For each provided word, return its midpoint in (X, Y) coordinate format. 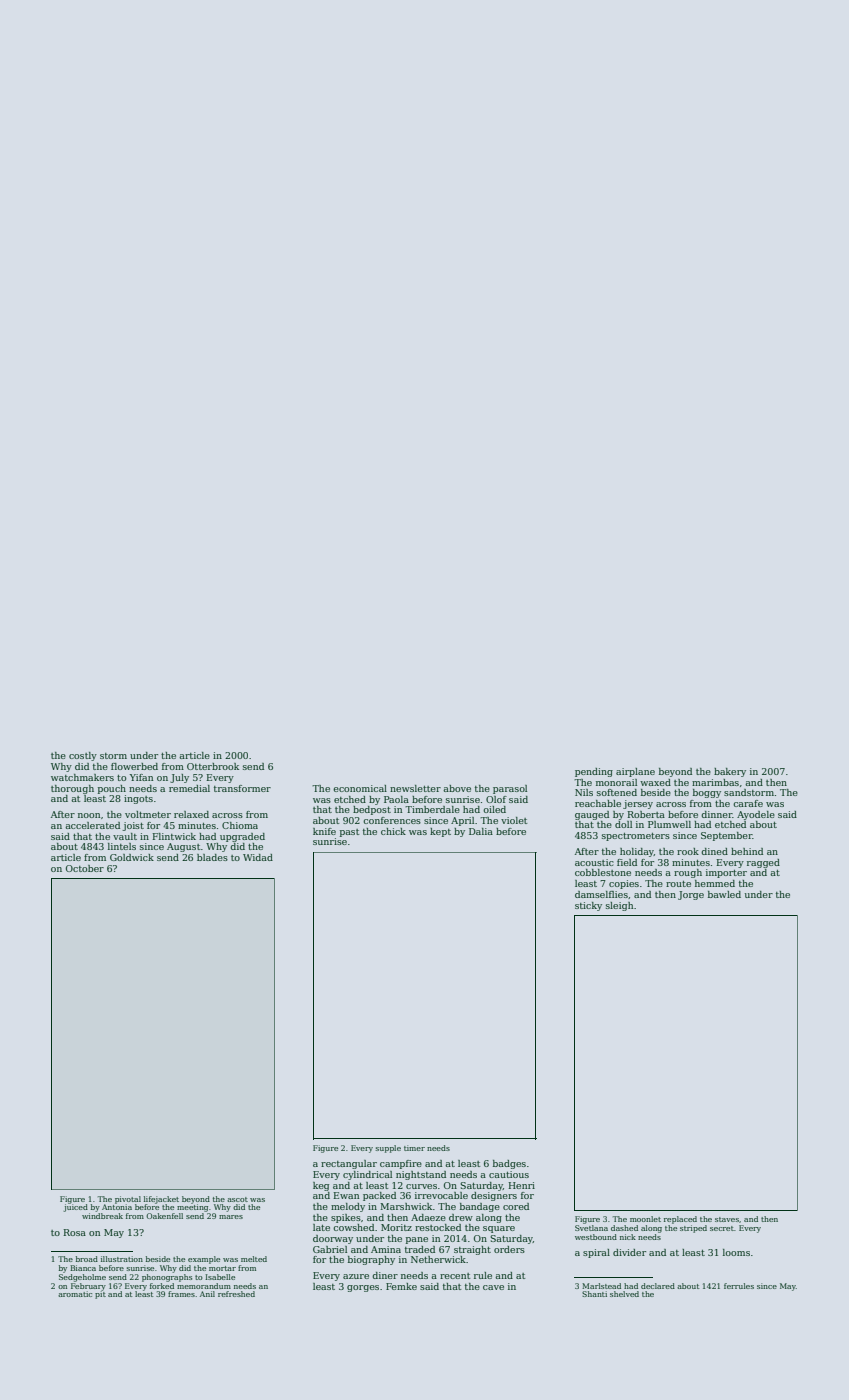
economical (360, 788)
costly (83, 756)
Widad (258, 857)
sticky (588, 906)
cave (493, 1287)
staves (727, 1219)
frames (181, 1294)
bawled (724, 894)
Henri (522, 1185)
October (85, 868)
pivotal (128, 1200)
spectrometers (636, 837)
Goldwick (132, 857)
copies (624, 884)
